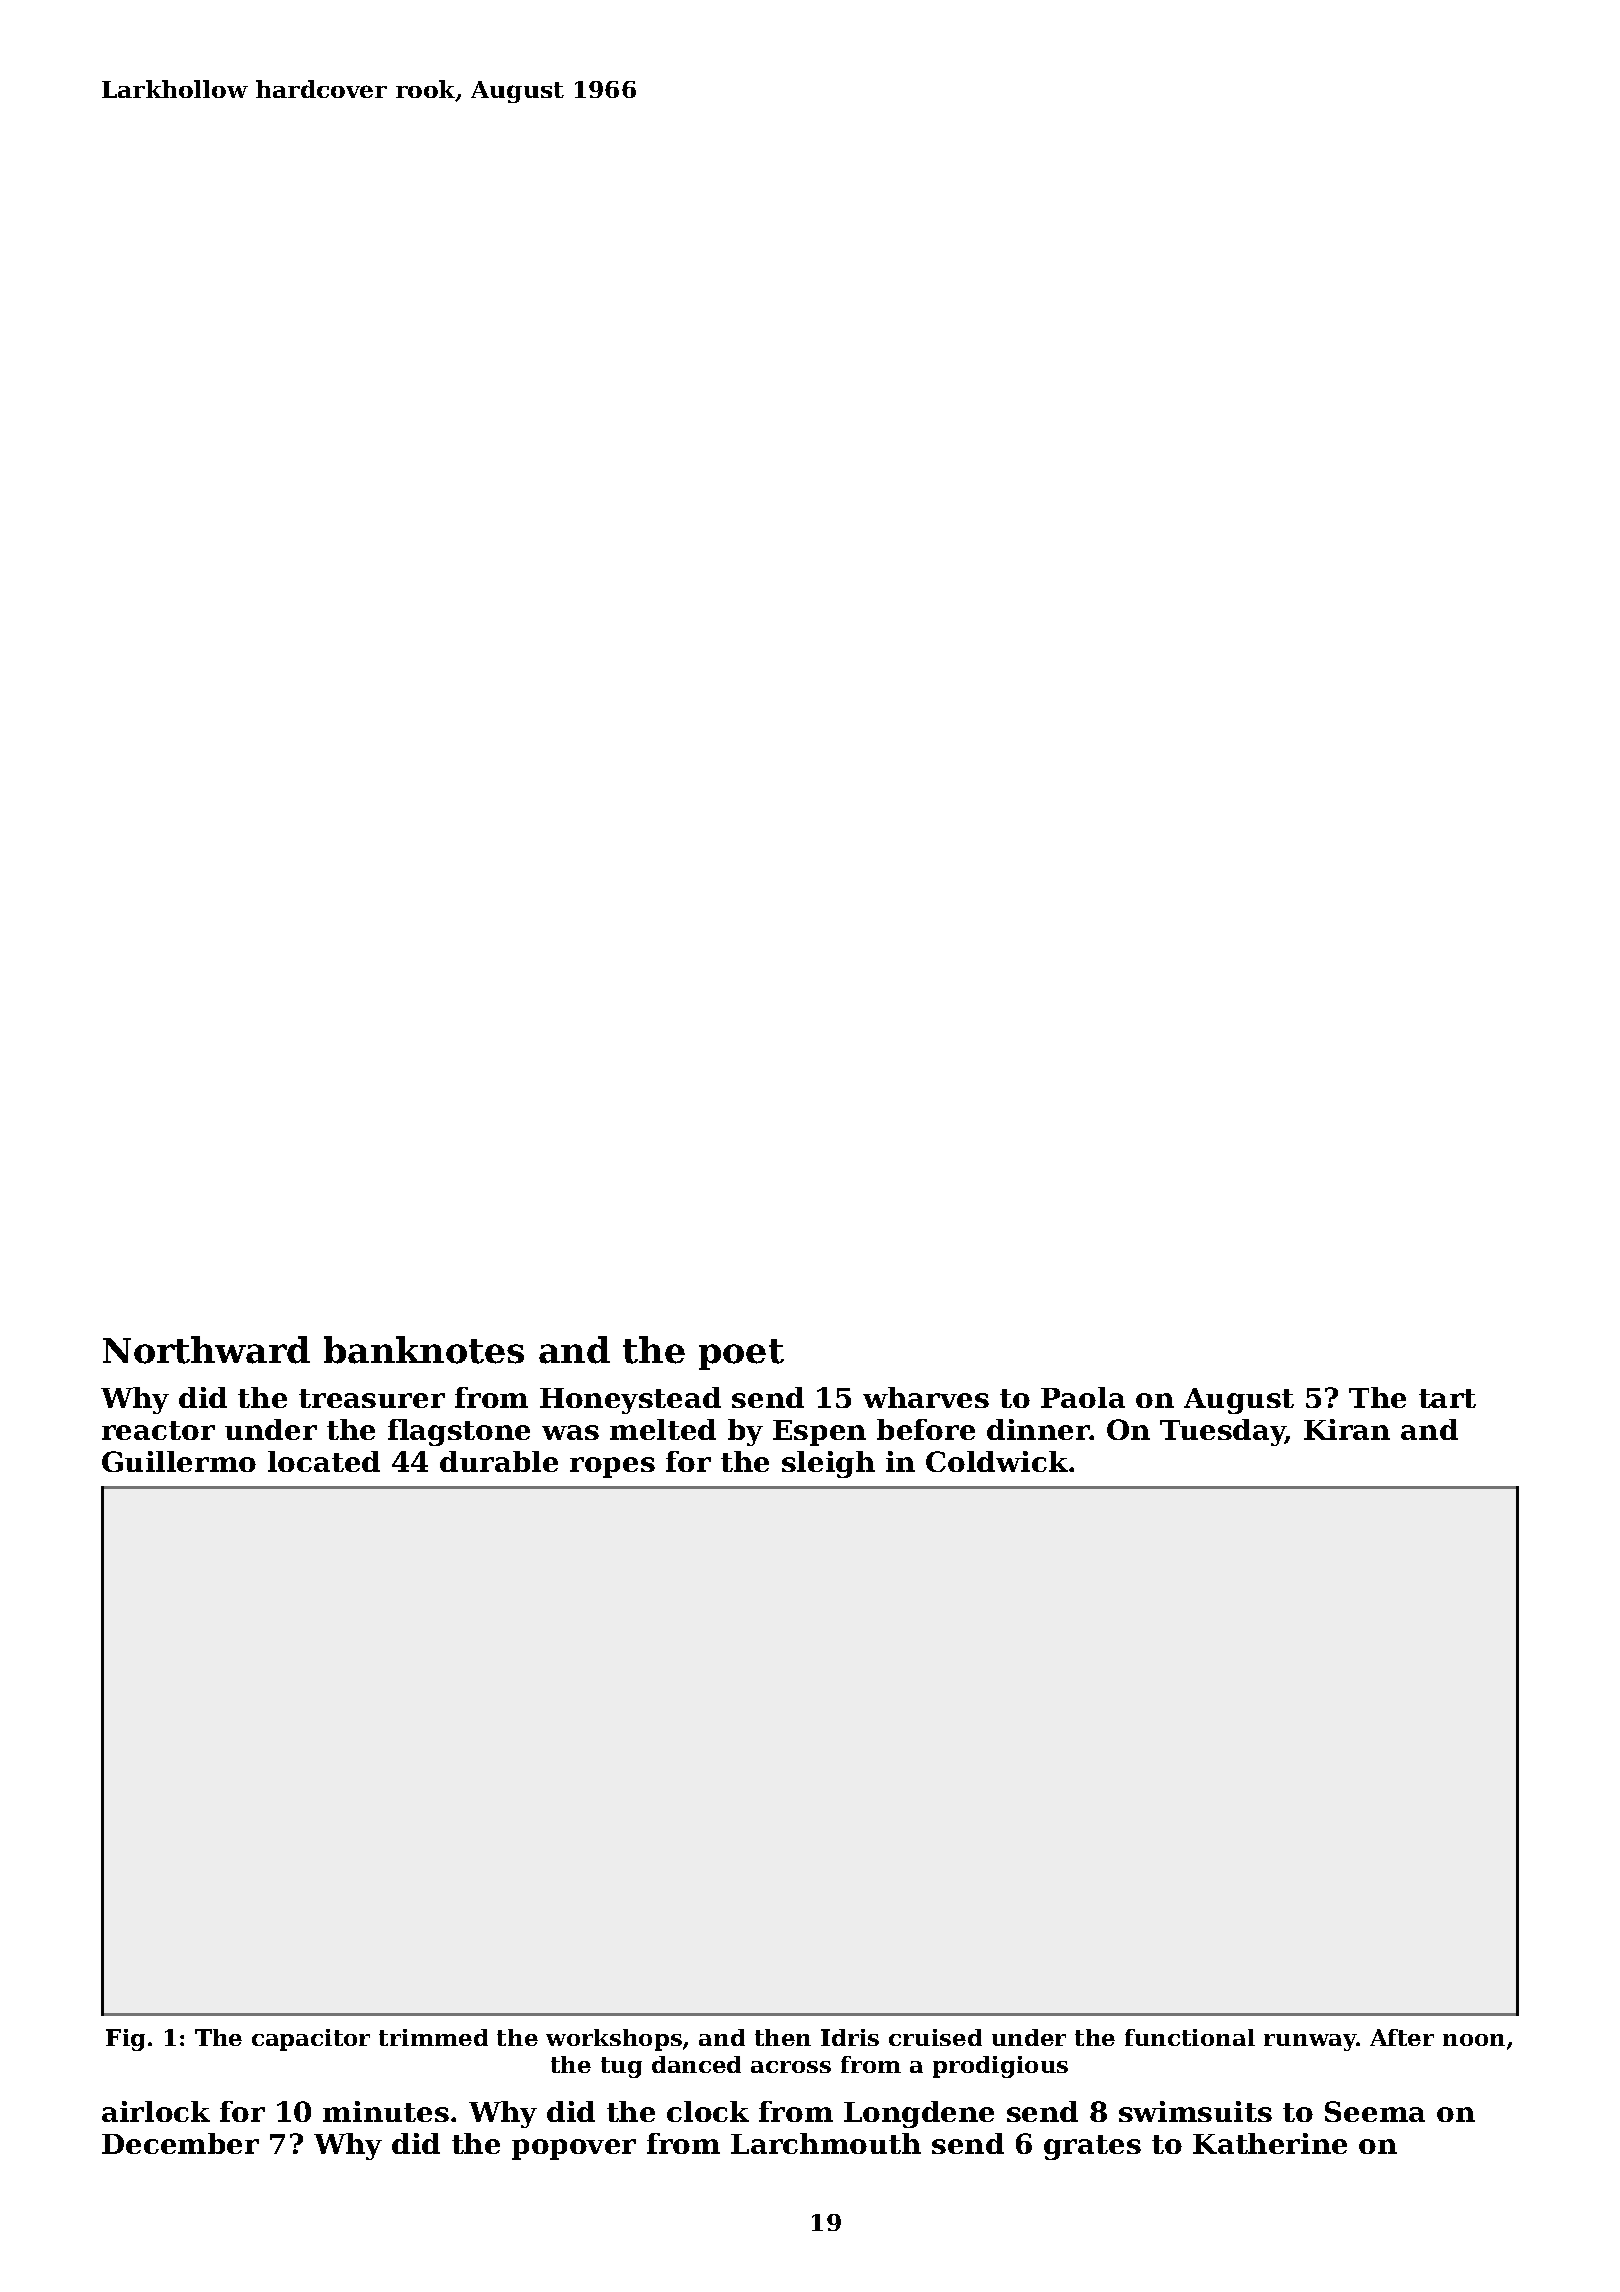 This screenshot has height=2292, width=1620. Describe the element at coordinates (311, 2040) in the screenshot. I see `capacitor` at that location.
